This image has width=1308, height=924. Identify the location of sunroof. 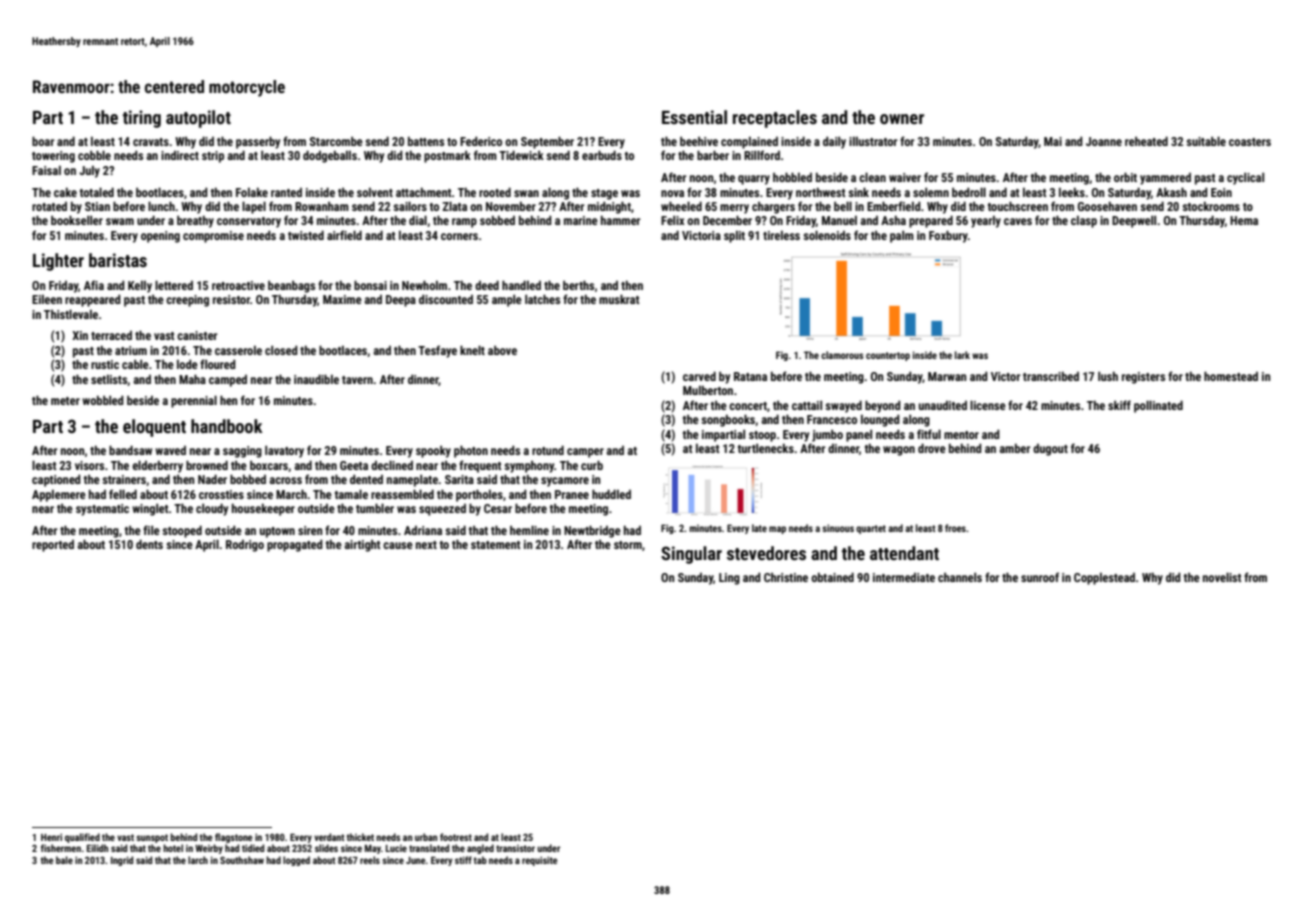
(1040, 577).
